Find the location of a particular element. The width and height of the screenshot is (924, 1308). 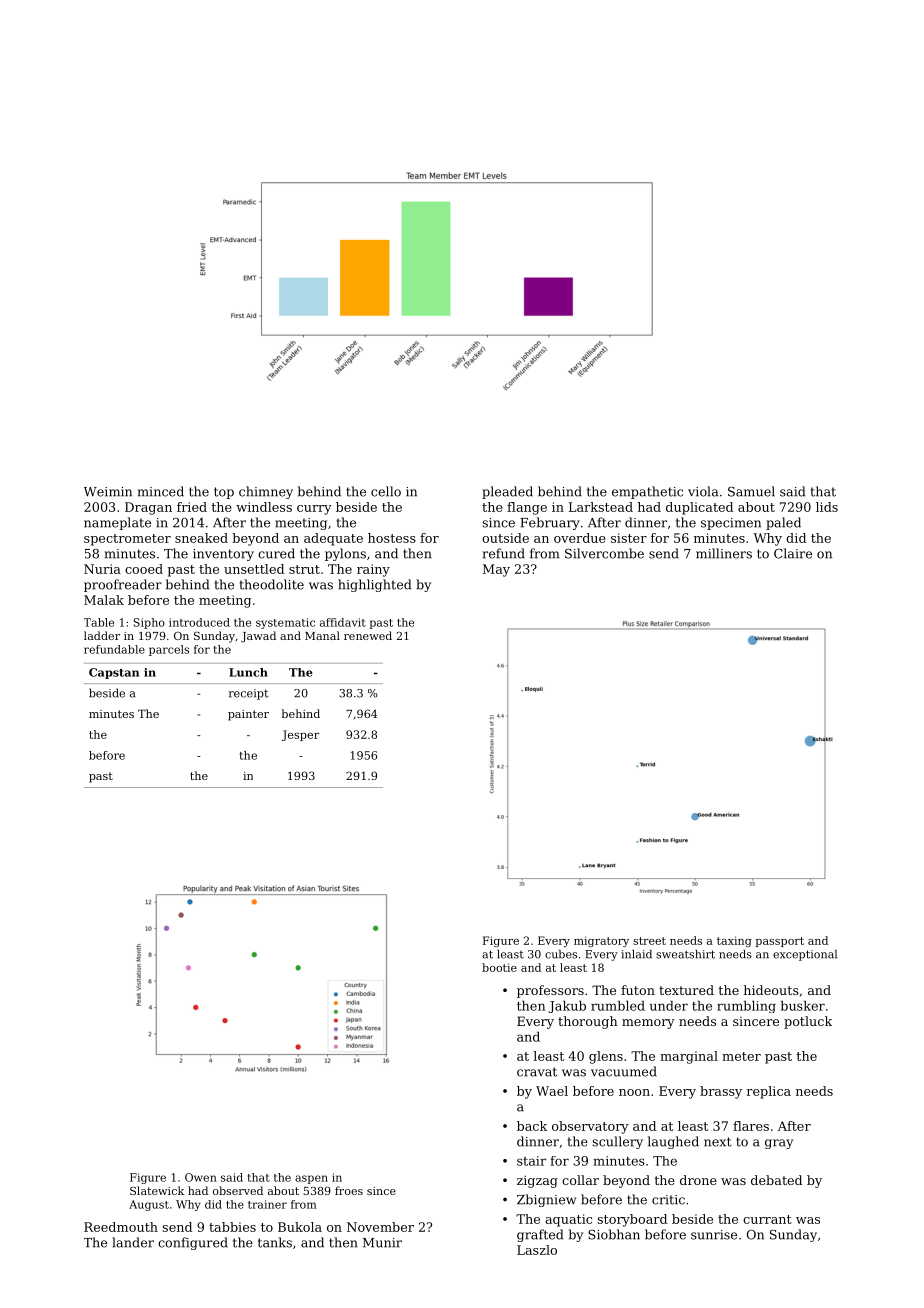

Jesper is located at coordinates (300, 735).
